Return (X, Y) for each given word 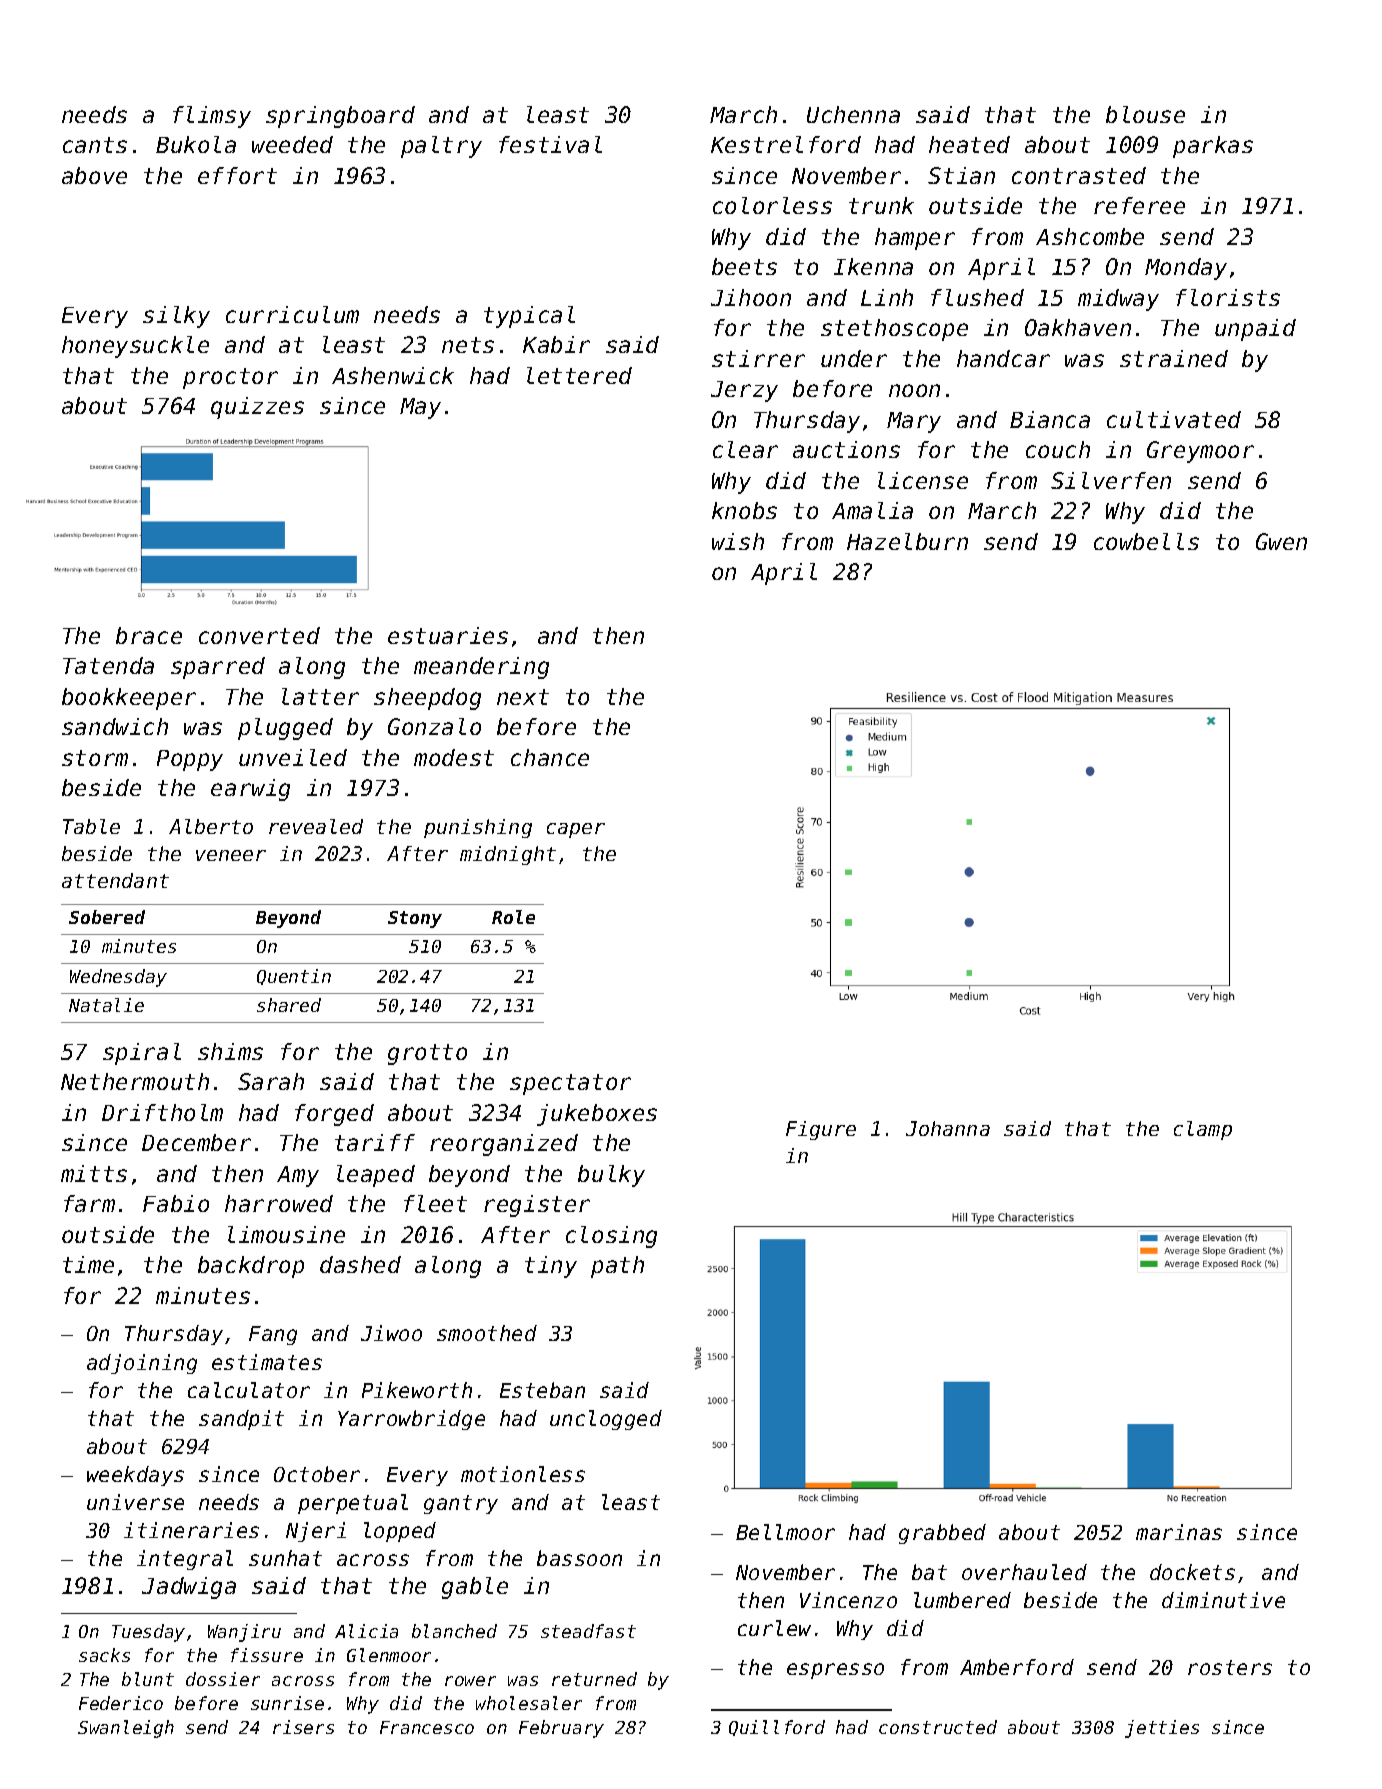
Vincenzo (848, 1600)
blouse (1145, 114)
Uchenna (853, 114)
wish (738, 541)
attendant (115, 880)
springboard (340, 117)
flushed (977, 297)
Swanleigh (126, 1729)
